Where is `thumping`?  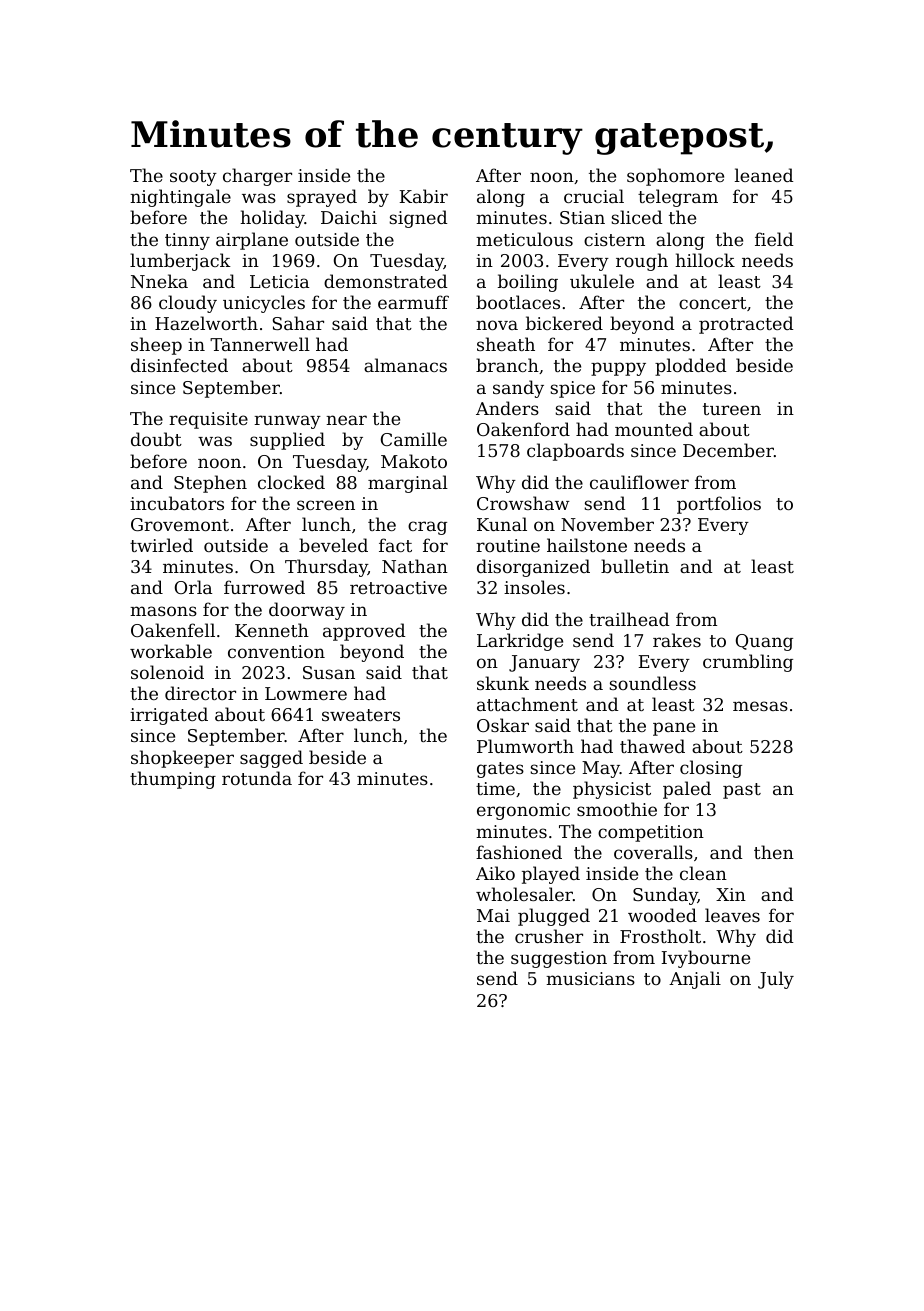
thumping is located at coordinates (173, 780).
